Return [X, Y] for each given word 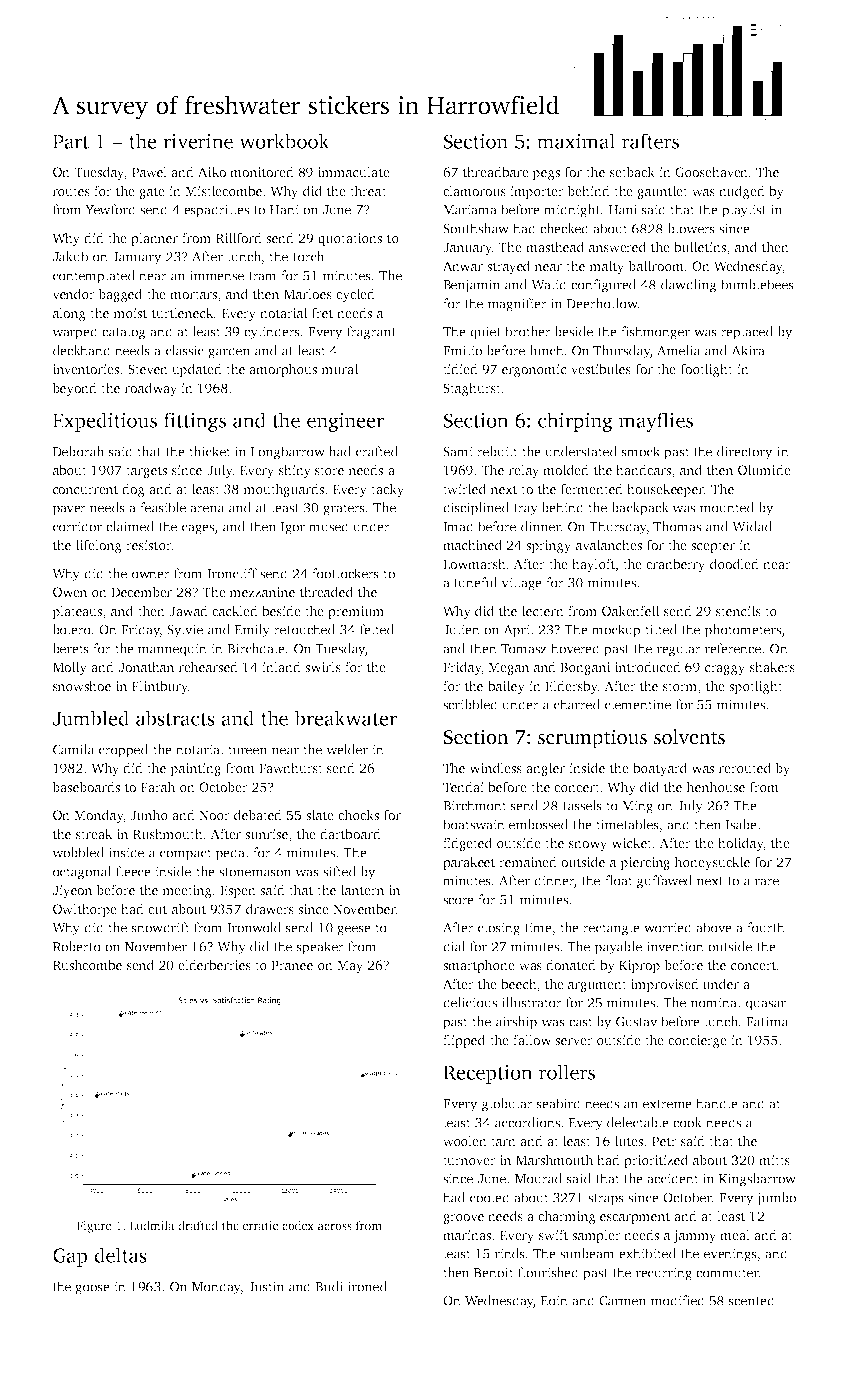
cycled [355, 295]
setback [632, 171]
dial [454, 946]
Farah [158, 786]
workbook [284, 141]
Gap [70, 1257]
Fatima [767, 1021]
